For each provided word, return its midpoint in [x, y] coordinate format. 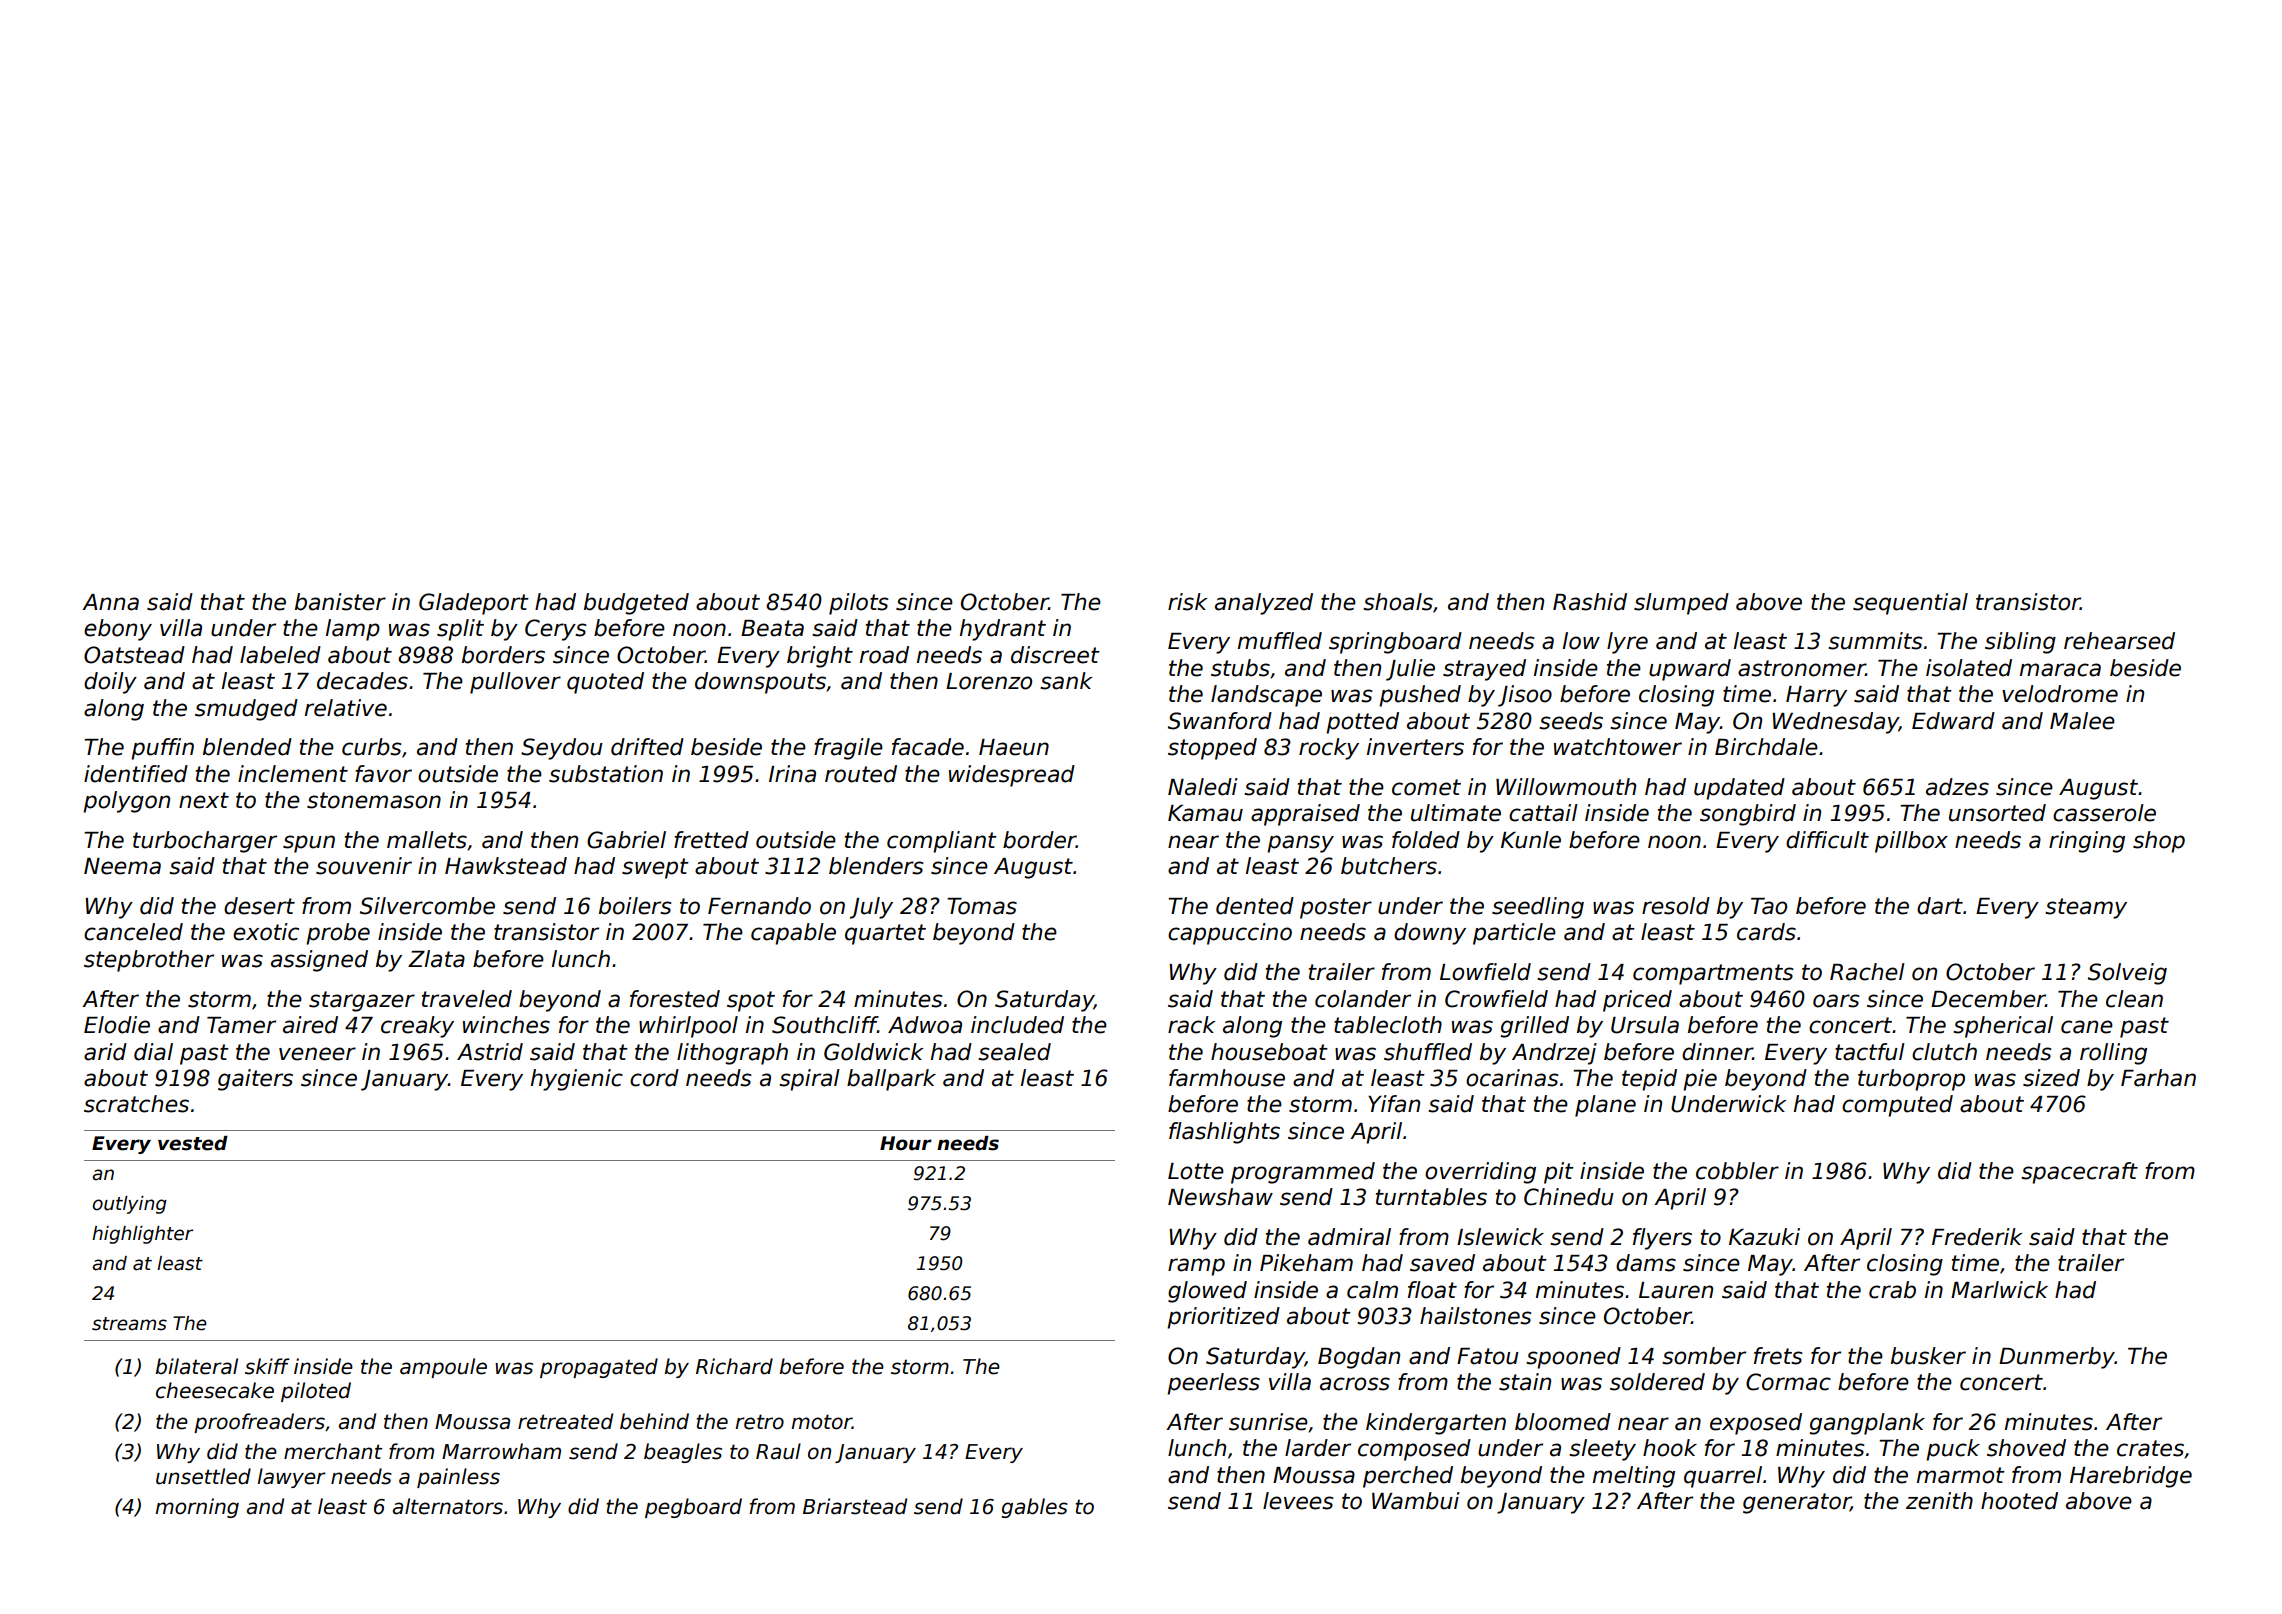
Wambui [1416, 1501]
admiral [1349, 1237]
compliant [942, 842]
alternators [448, 1506]
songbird [1748, 815]
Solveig [2127, 974]
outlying [130, 1205]
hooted [2019, 1501]
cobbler [1737, 1171]
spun [309, 844]
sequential [1910, 604]
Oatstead [134, 655]
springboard [1395, 643]
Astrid [490, 1052]
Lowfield [1485, 972]
